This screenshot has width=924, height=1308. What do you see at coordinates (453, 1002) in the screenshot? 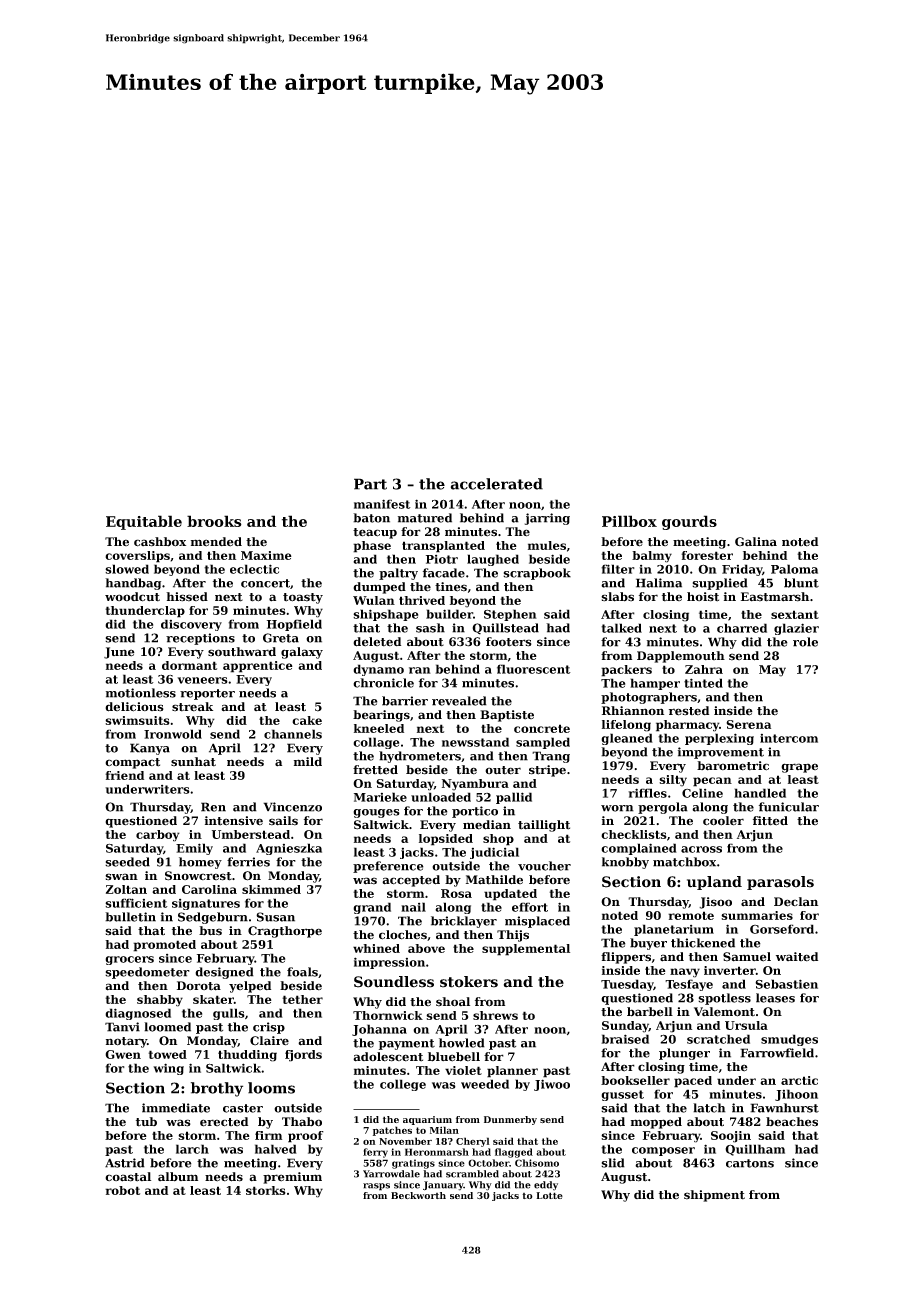
I see `shoal` at bounding box center [453, 1002].
